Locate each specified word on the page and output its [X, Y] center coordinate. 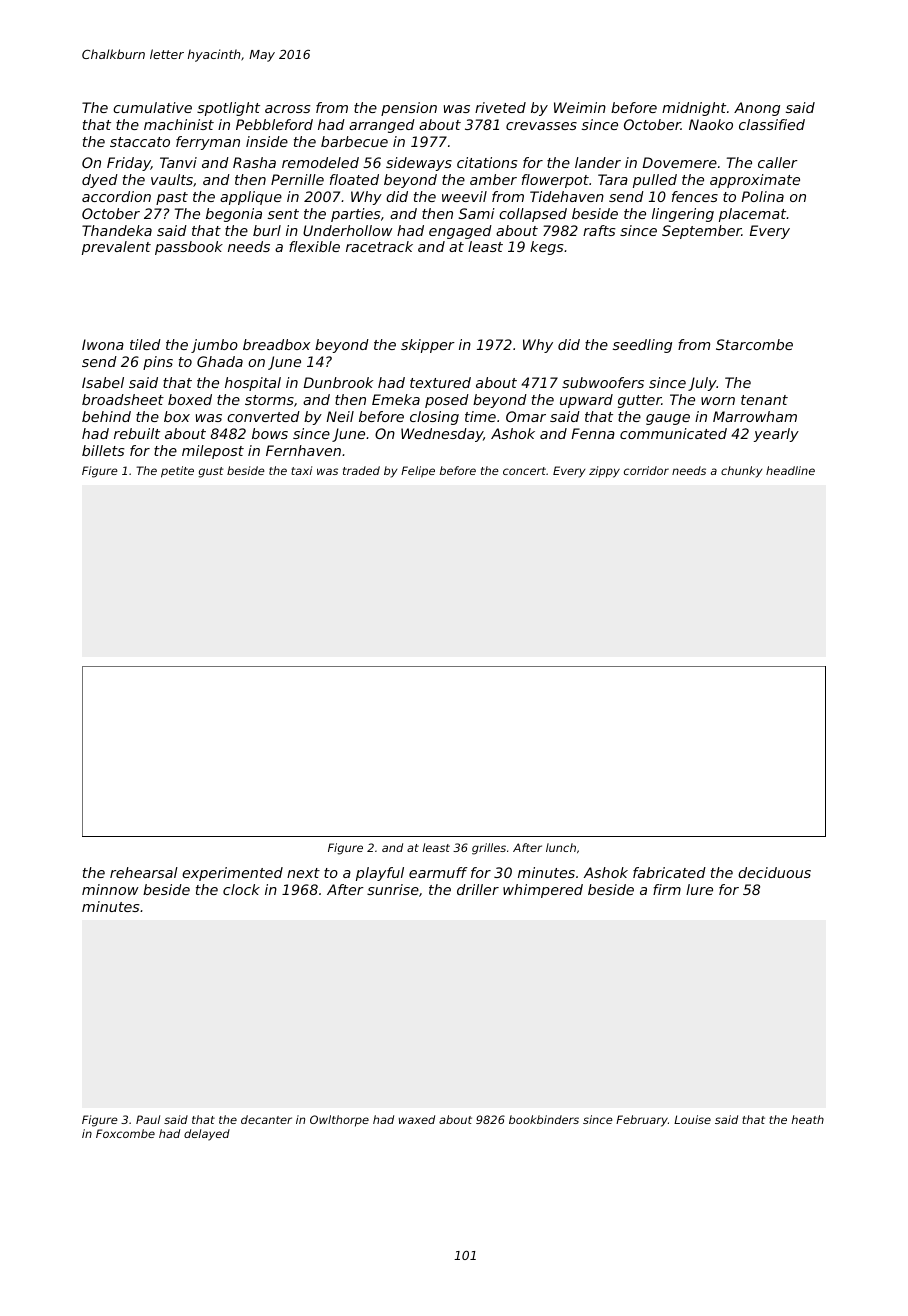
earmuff [438, 872]
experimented [232, 874]
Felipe [418, 472]
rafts [599, 230]
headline [790, 470]
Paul [148, 1119]
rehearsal [144, 872]
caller [778, 162]
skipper [428, 346]
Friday [129, 164]
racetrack [379, 246]
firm [667, 889]
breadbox [276, 344]
